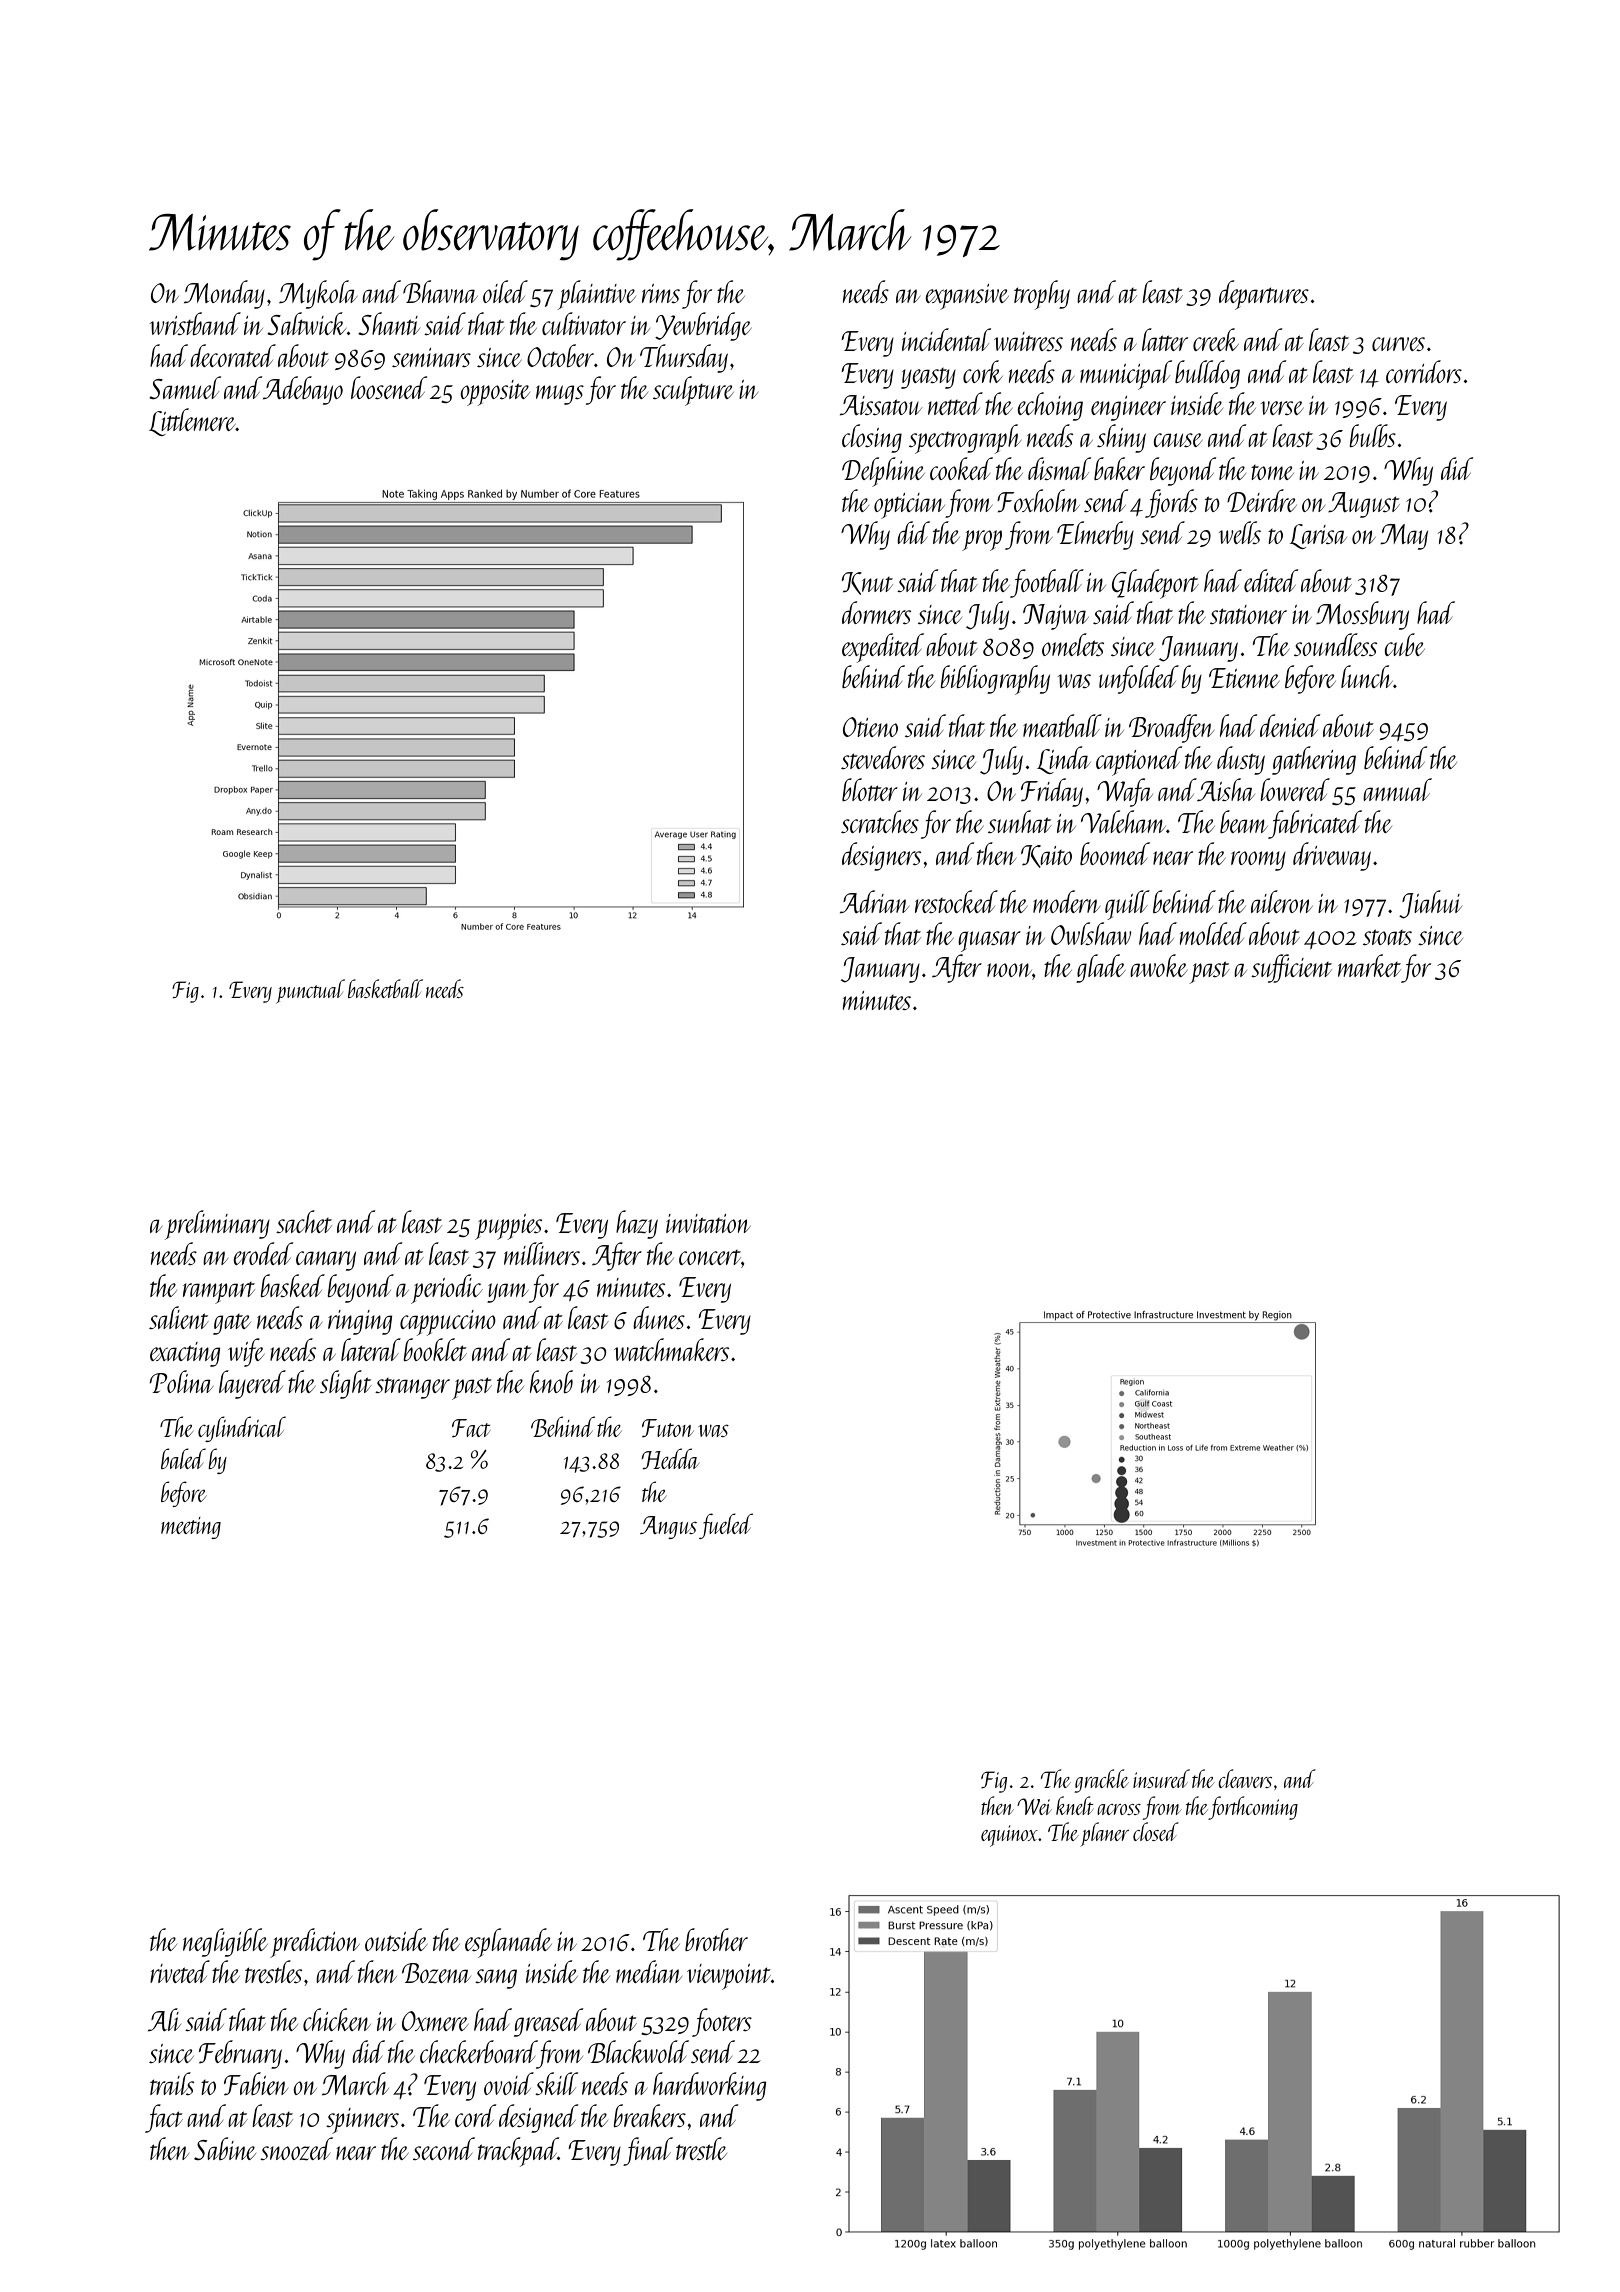 The height and width of the screenshot is (2292, 1620). What do you see at coordinates (191, 1528) in the screenshot?
I see `meeting` at bounding box center [191, 1528].
